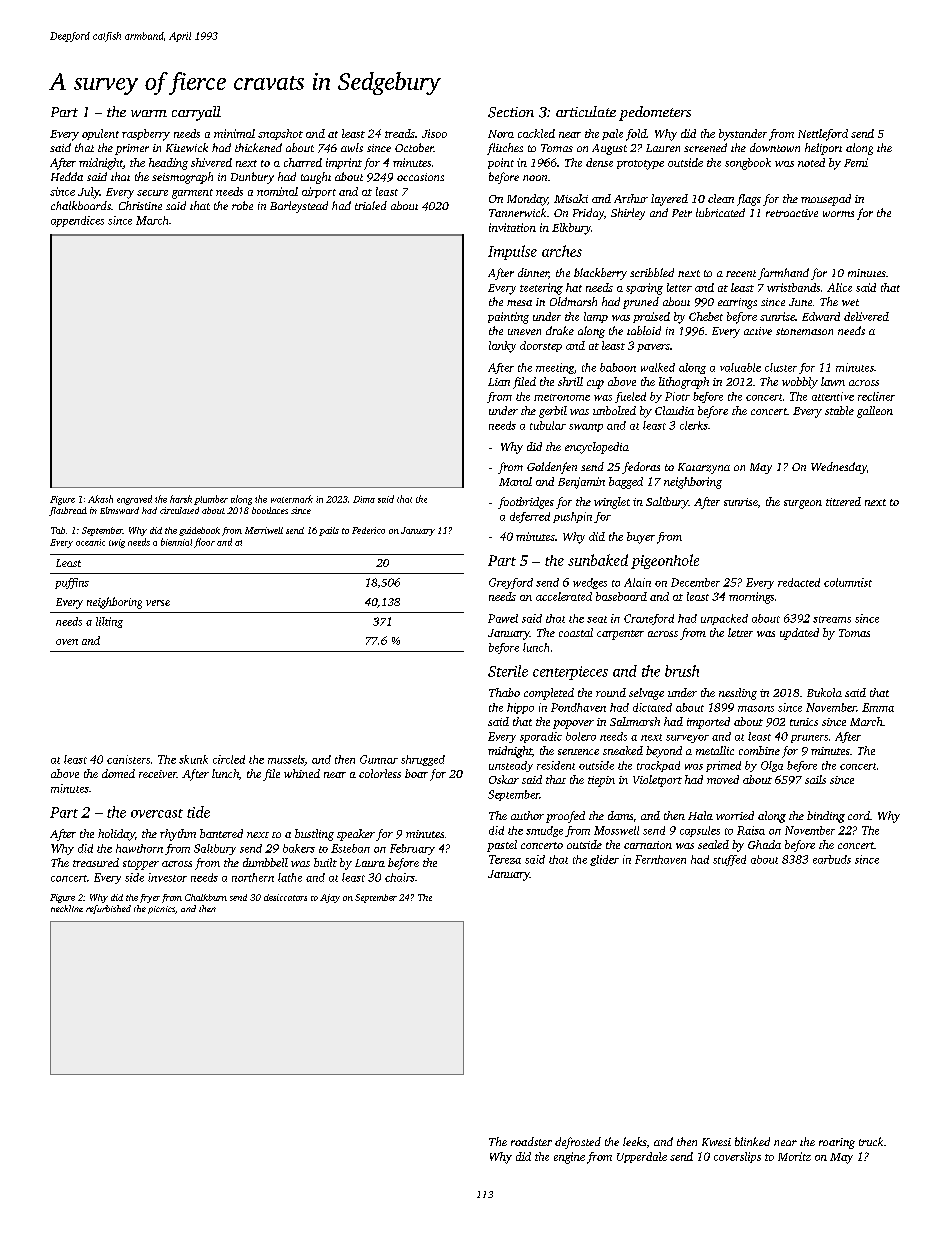 This document has width=952, height=1233. I want to click on unsteady, so click(511, 766).
